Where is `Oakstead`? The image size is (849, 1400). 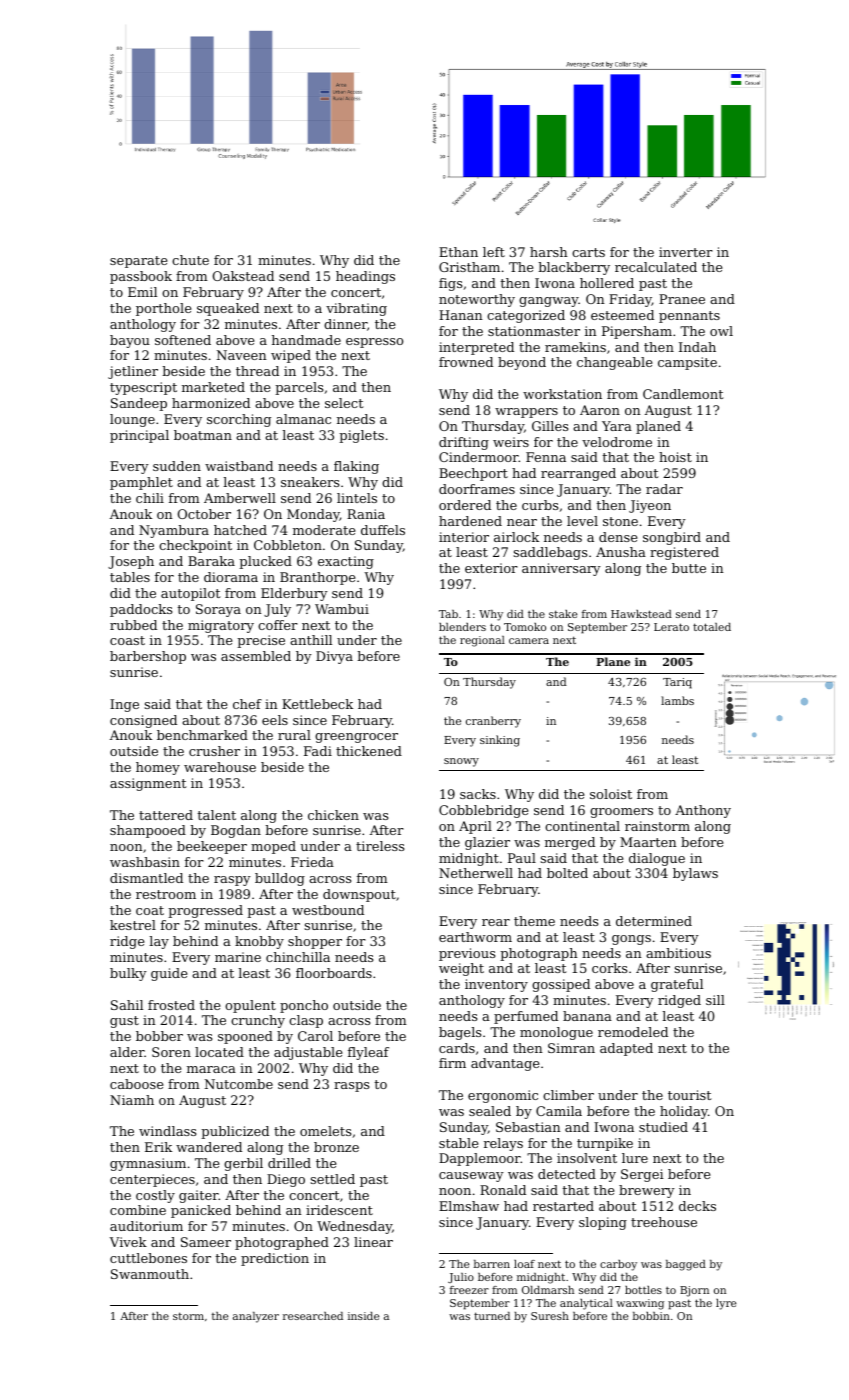
Oakstead is located at coordinates (243, 276).
